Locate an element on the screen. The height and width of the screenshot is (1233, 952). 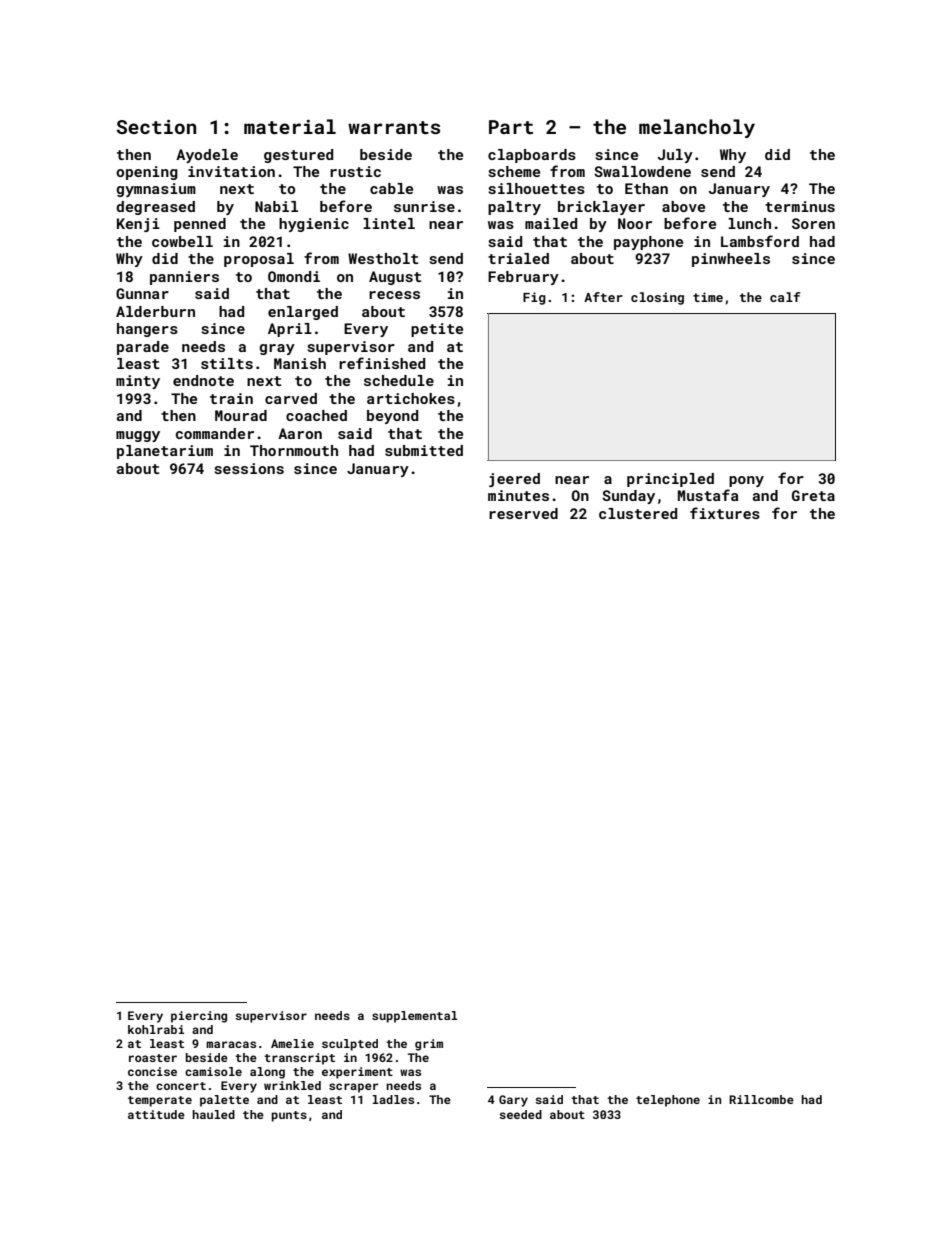
submitted is located at coordinates (424, 450).
